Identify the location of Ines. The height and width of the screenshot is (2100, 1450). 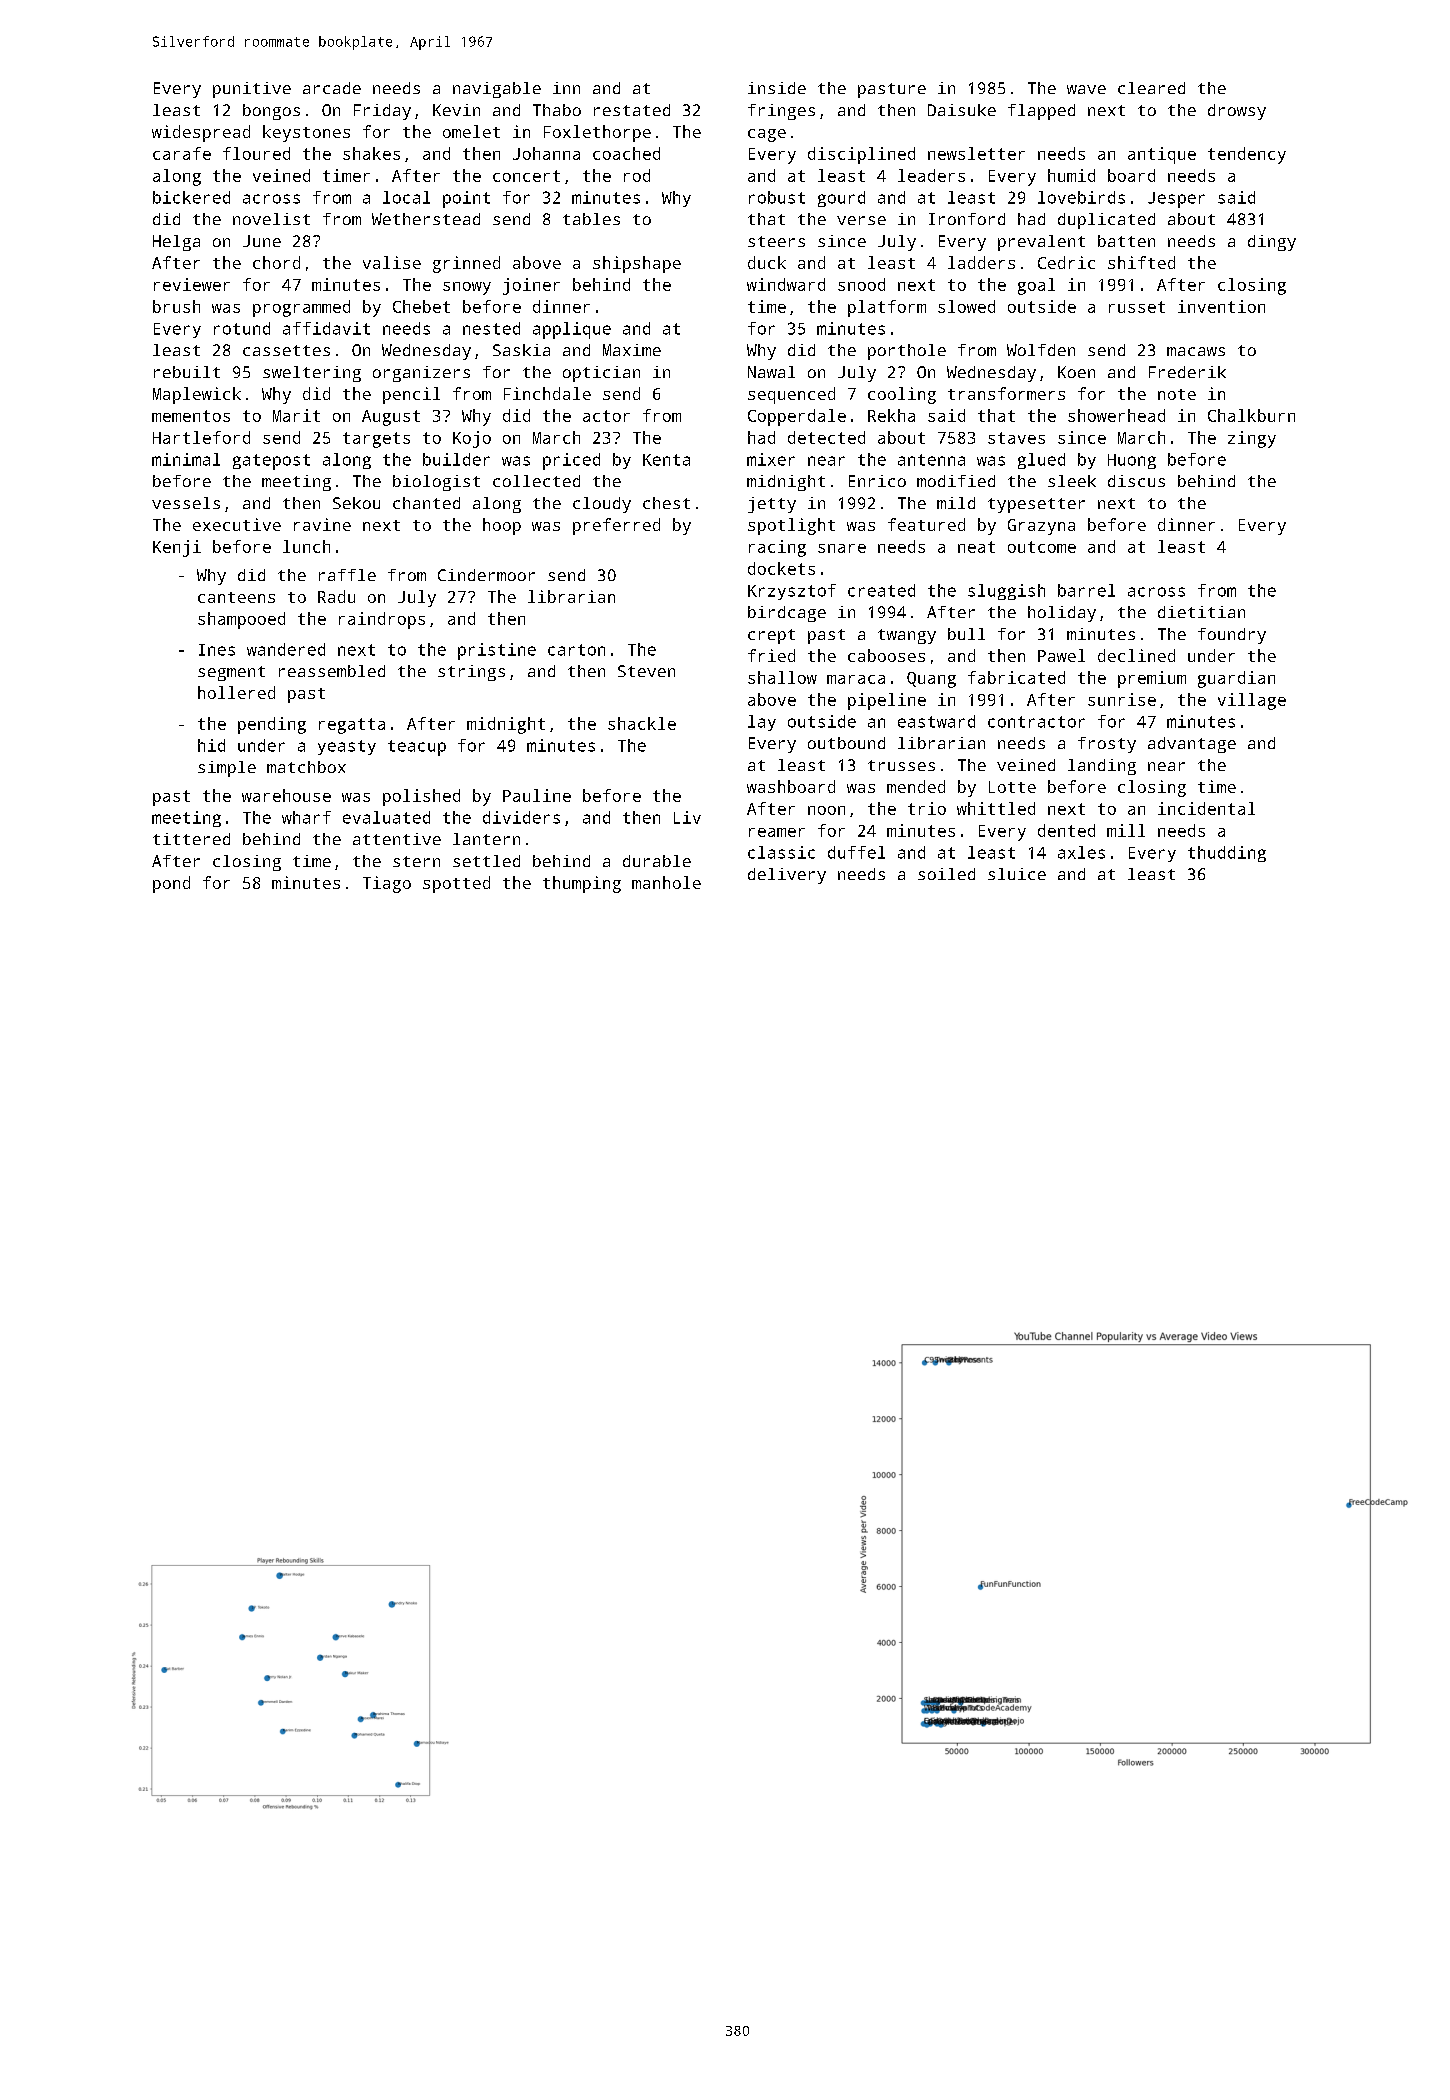
(217, 650).
